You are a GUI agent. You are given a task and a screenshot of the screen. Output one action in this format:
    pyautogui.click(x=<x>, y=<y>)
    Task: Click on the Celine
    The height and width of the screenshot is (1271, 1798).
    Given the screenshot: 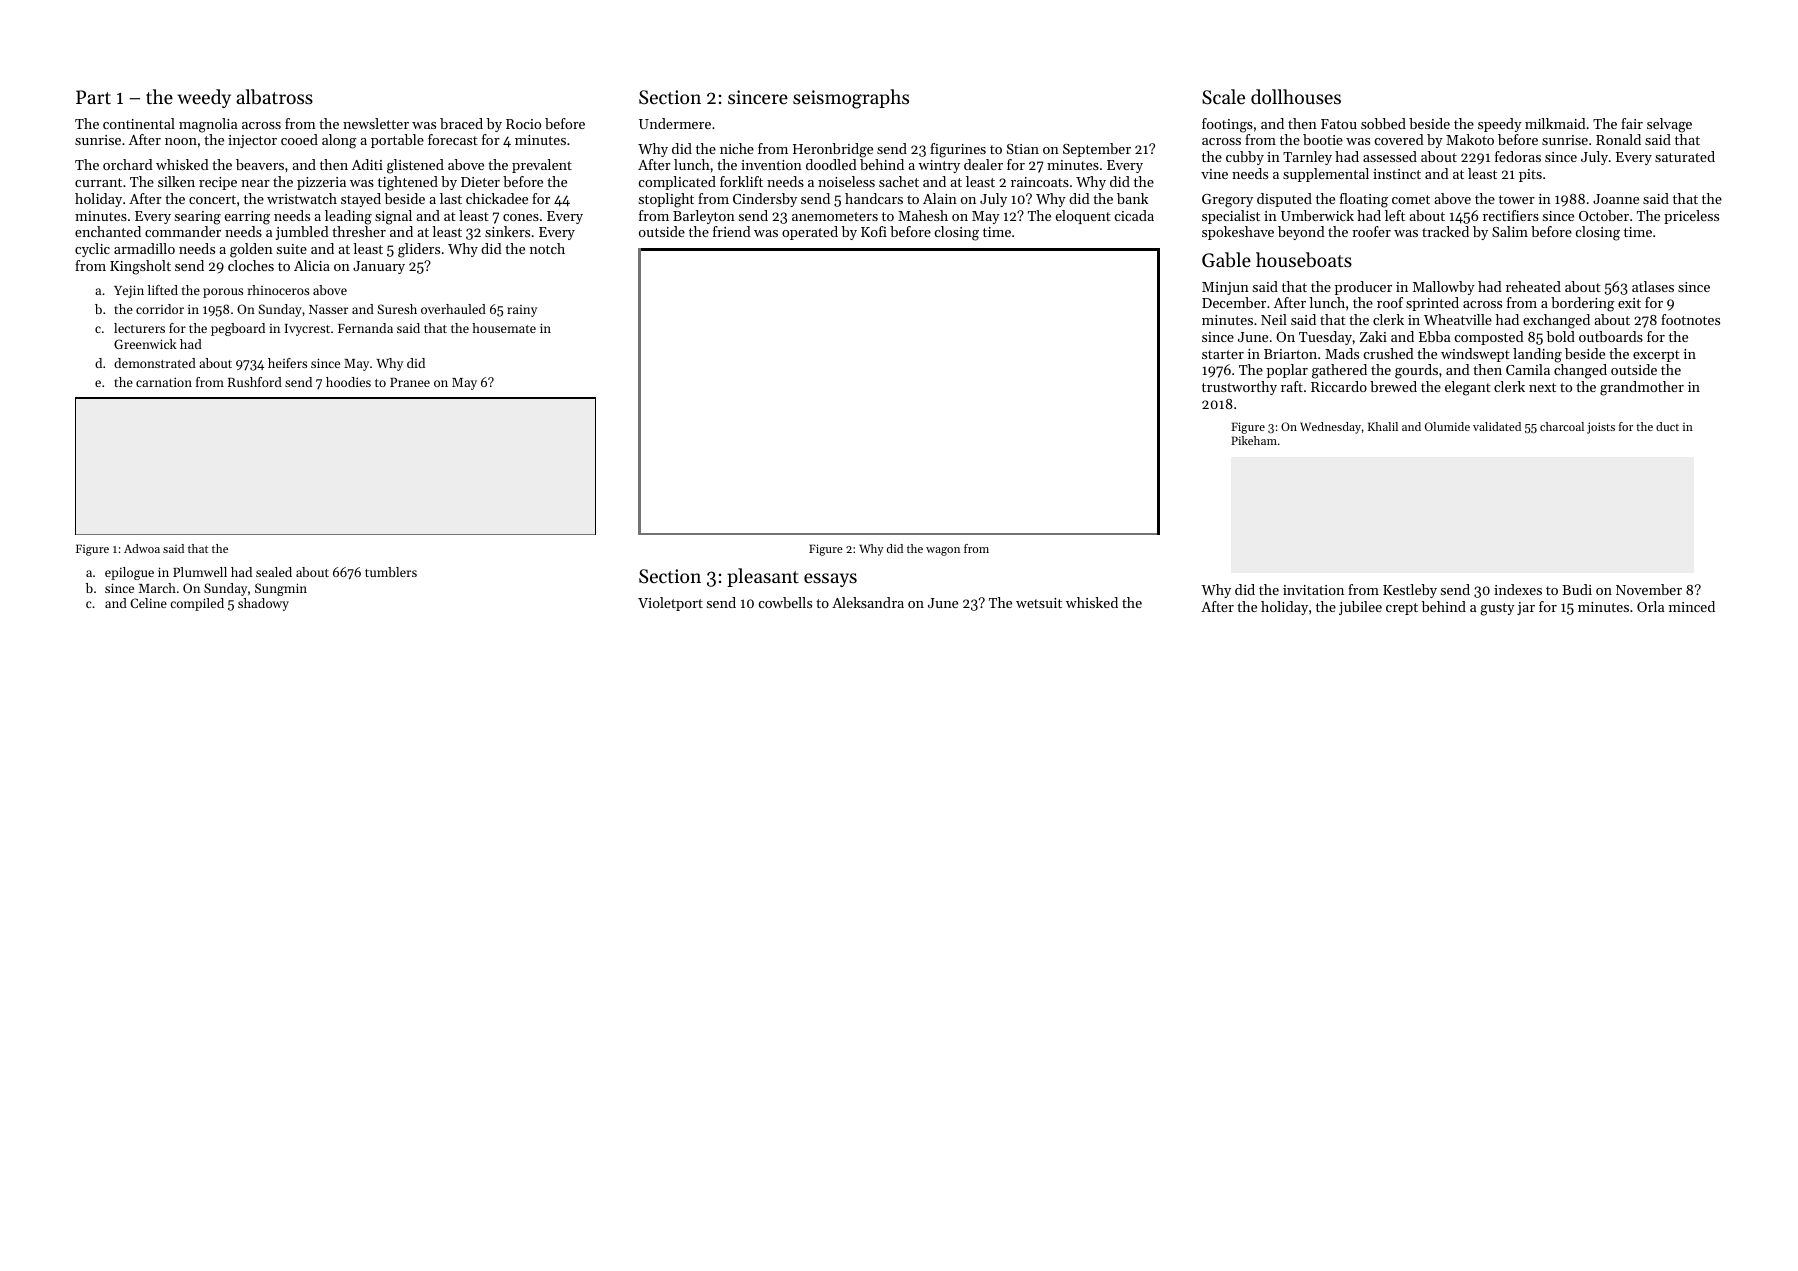 What is the action you would take?
    pyautogui.click(x=148, y=603)
